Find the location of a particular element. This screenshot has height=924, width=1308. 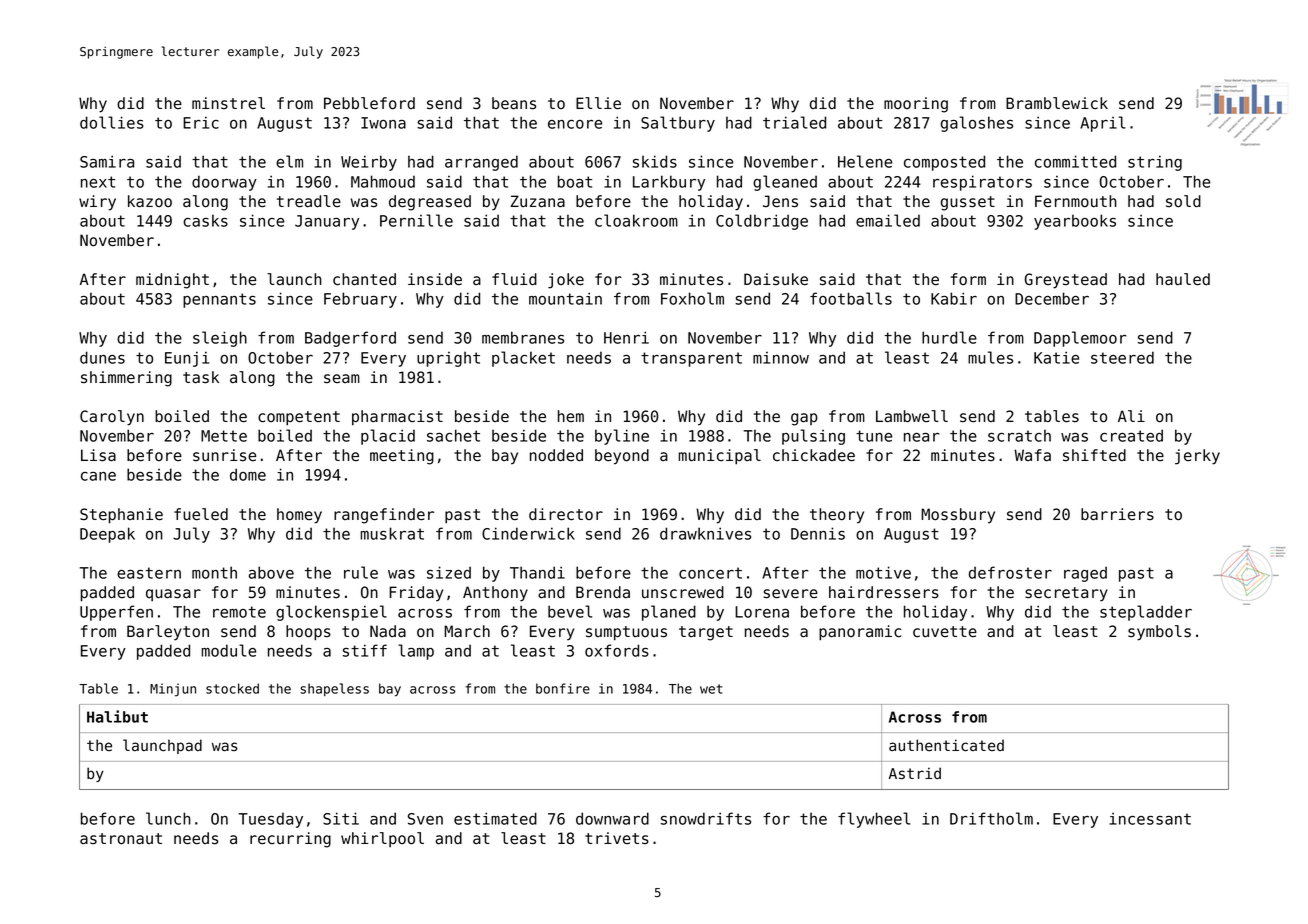

scratch is located at coordinates (1019, 435).
